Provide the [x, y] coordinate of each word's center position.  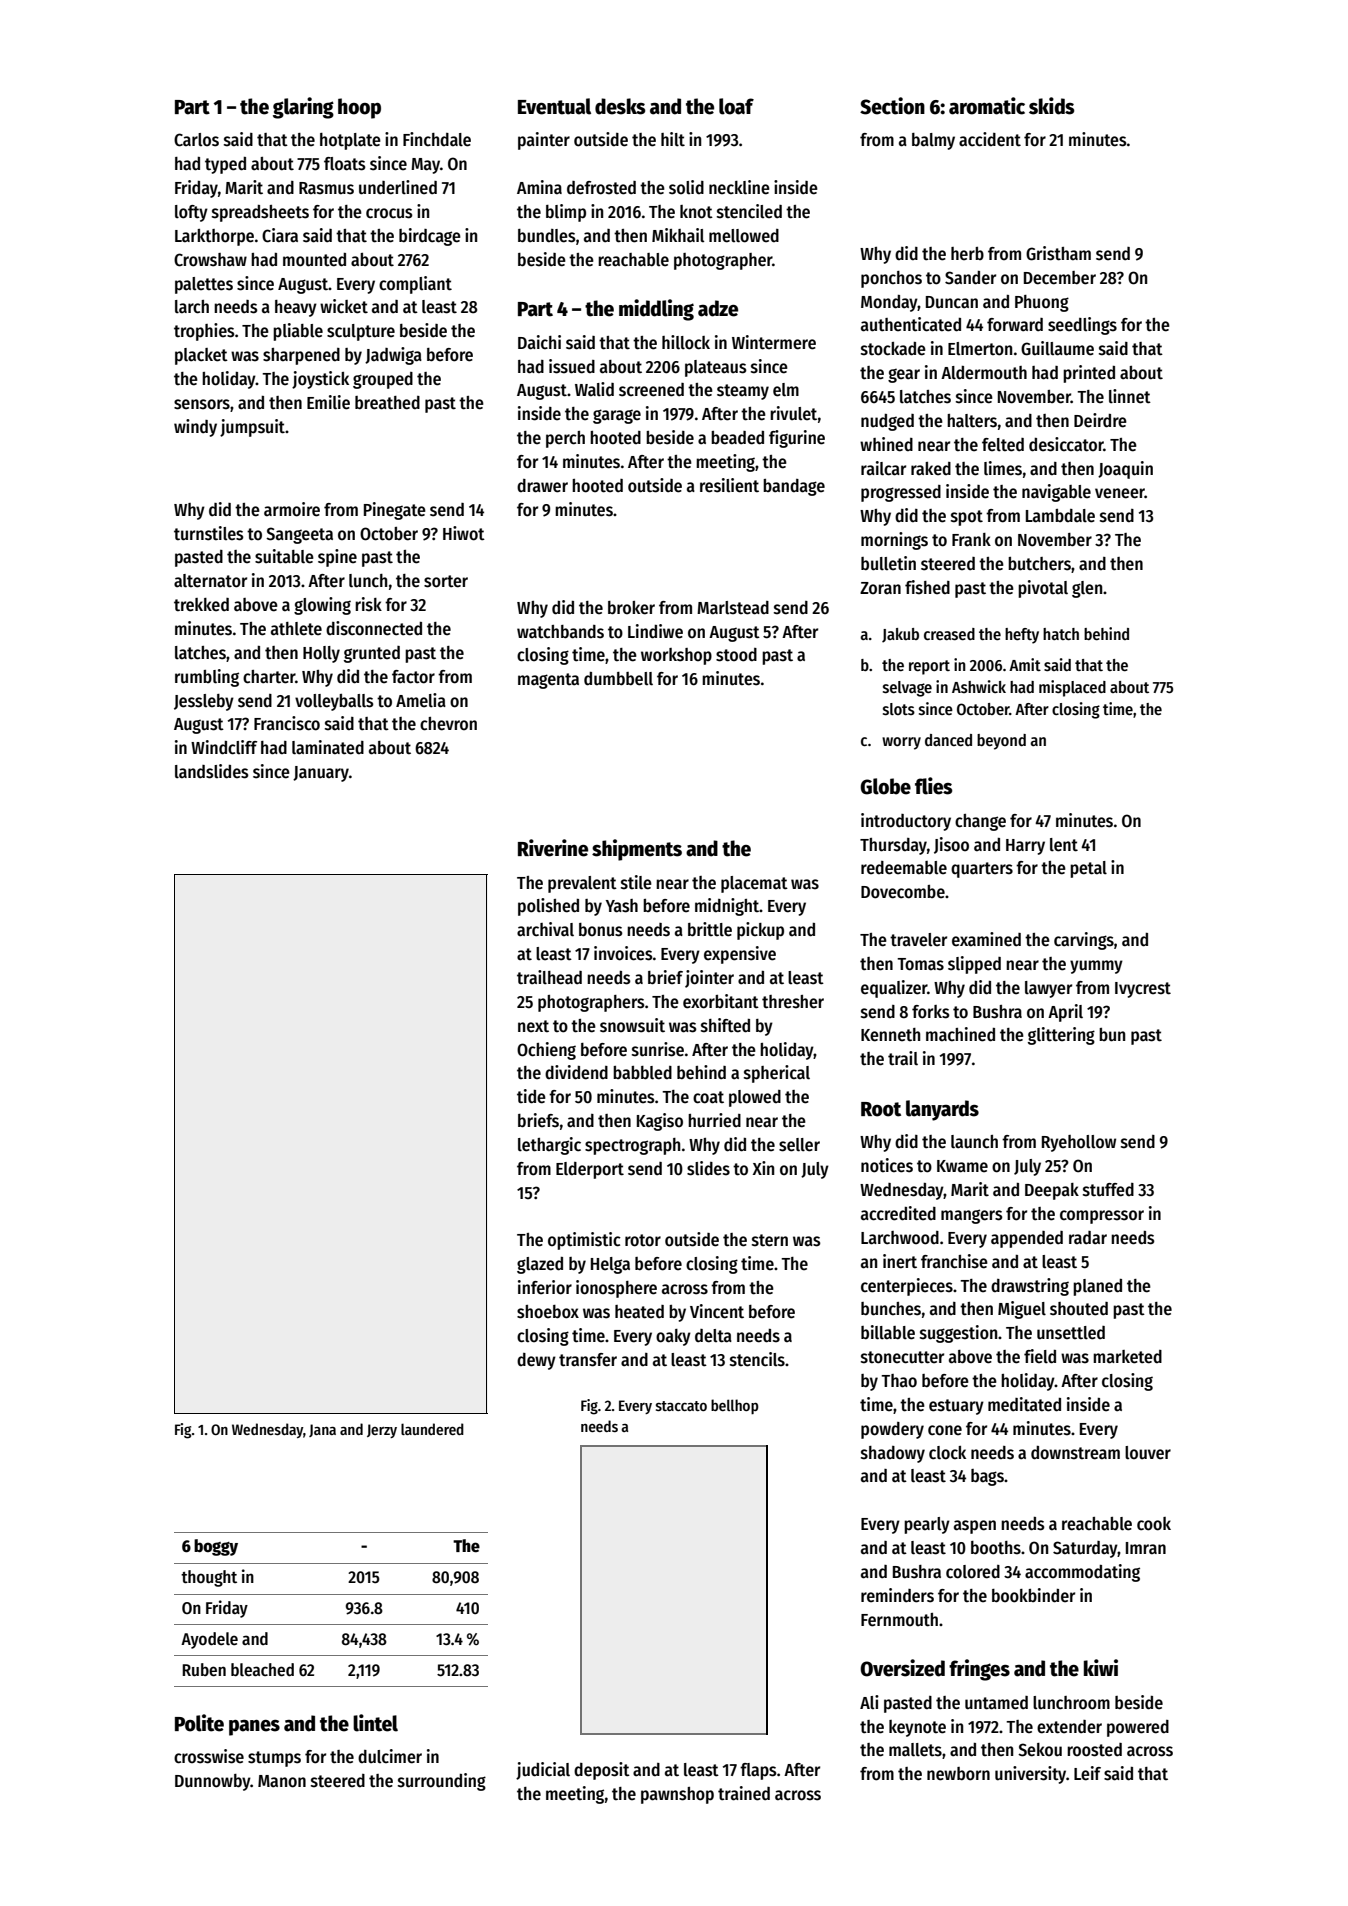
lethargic [549, 1146]
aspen [975, 1527]
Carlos [196, 140]
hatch [1061, 634]
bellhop [735, 1406]
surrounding [442, 1782]
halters [972, 421]
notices [887, 1165]
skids [1052, 106]
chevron [448, 724]
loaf [736, 106]
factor [413, 677]
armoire [292, 509]
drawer [542, 486]
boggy [216, 1547]
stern [770, 1240]
